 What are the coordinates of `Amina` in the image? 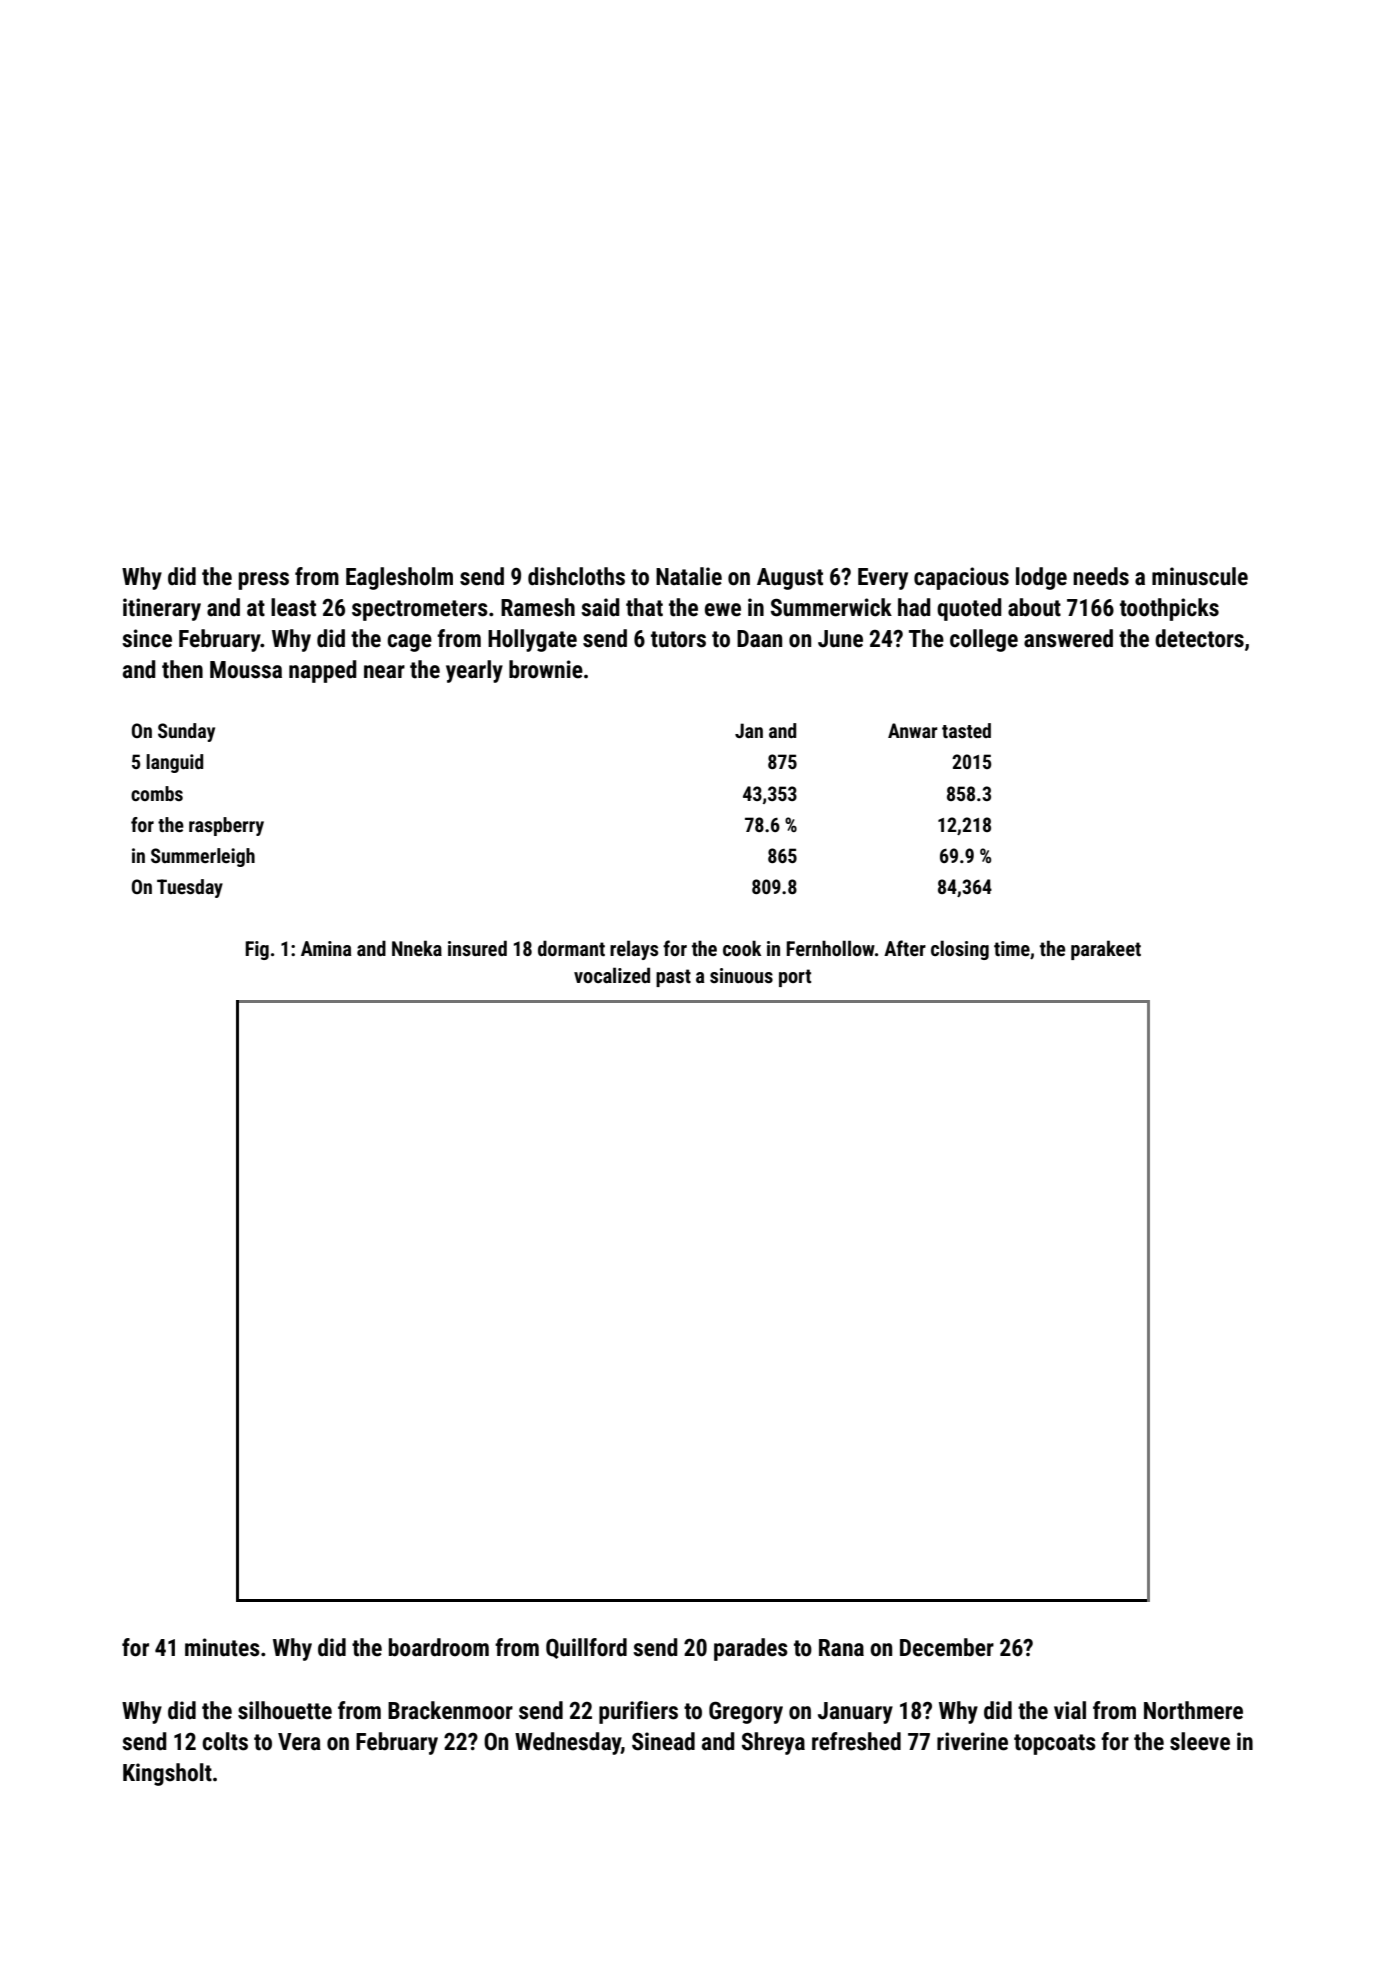 It's located at (326, 948).
